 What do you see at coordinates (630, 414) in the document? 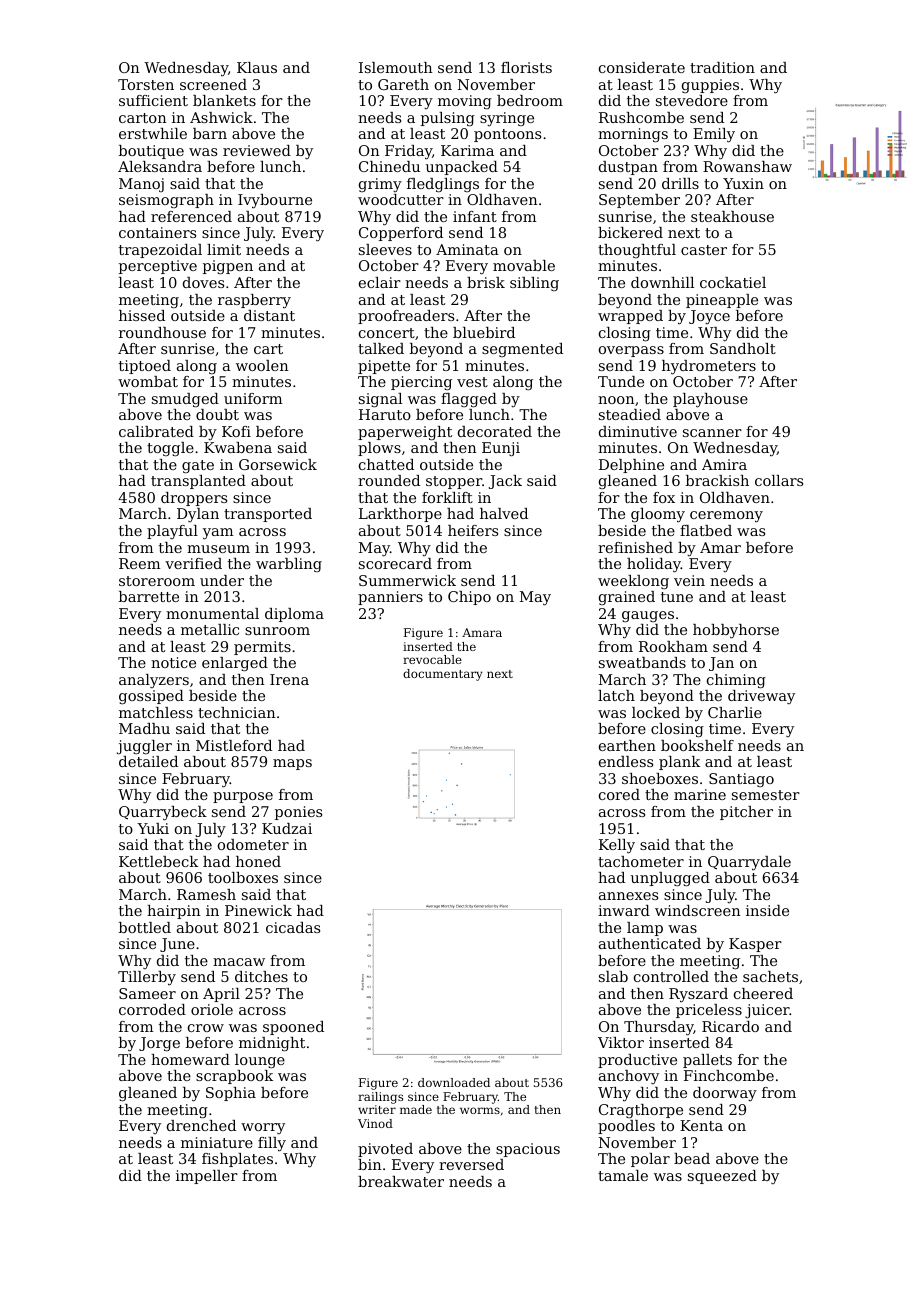
I see `steadied` at bounding box center [630, 414].
